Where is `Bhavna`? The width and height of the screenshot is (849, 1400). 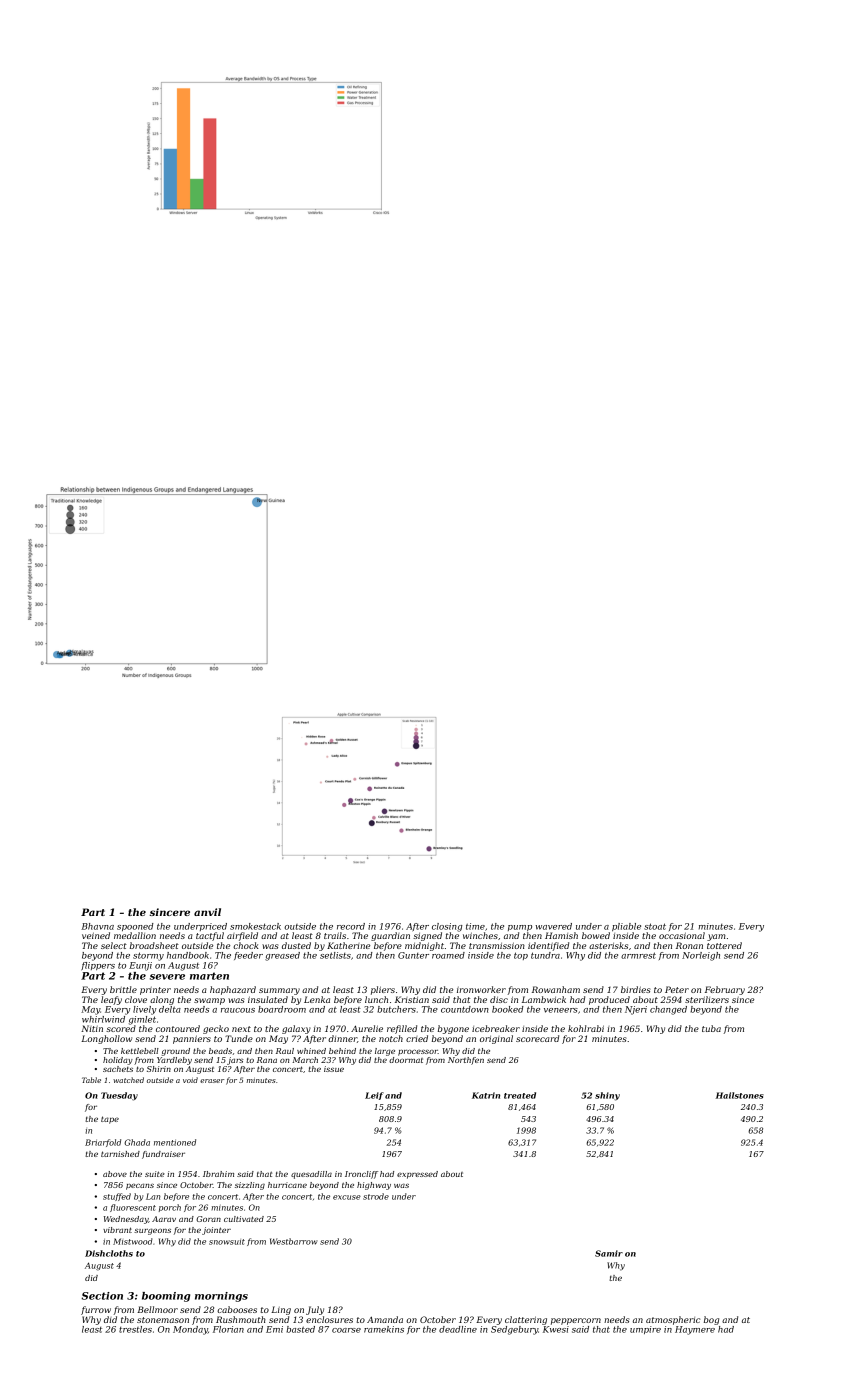
Bhavna is located at coordinates (97, 926).
